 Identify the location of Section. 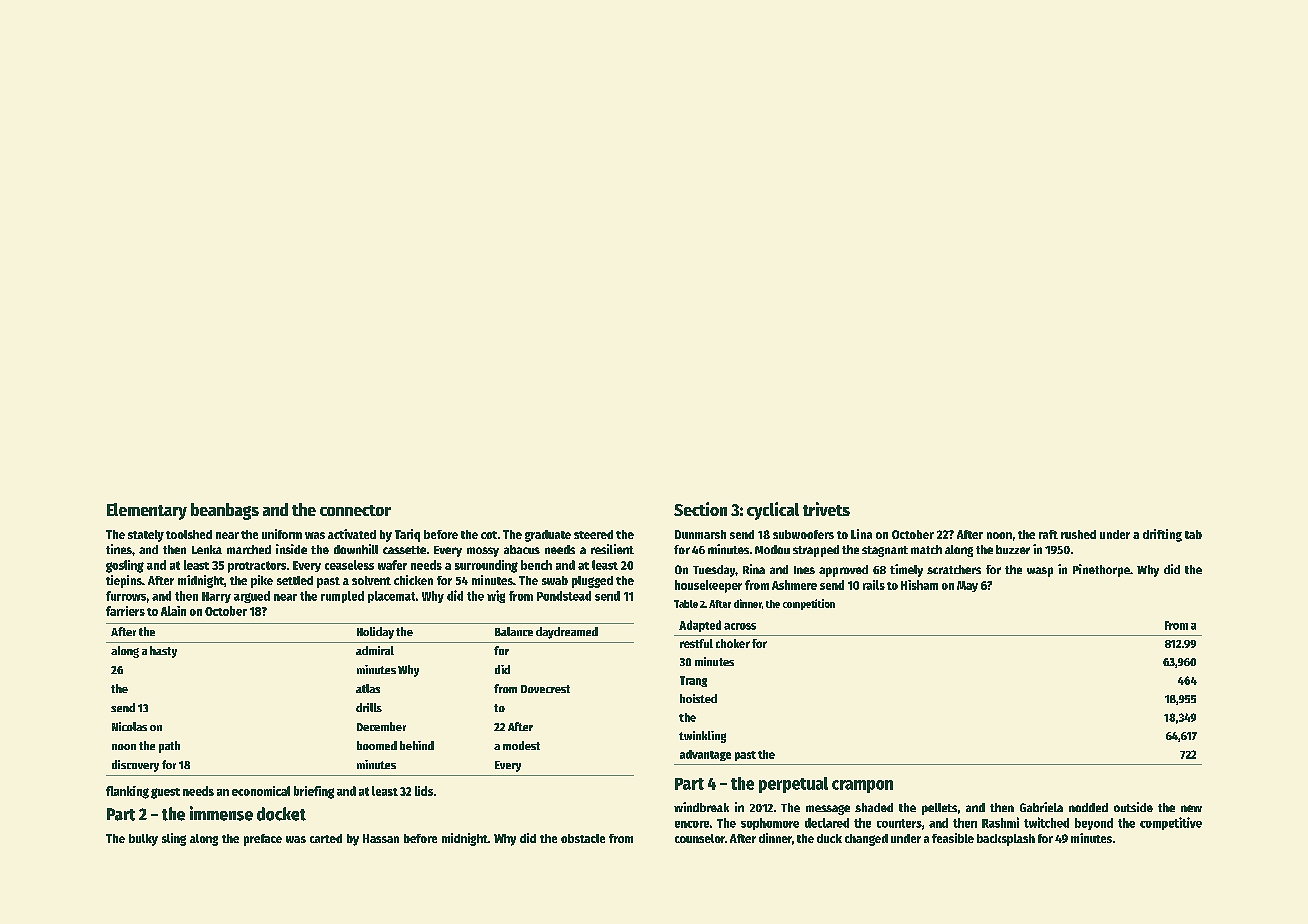
(700, 509).
